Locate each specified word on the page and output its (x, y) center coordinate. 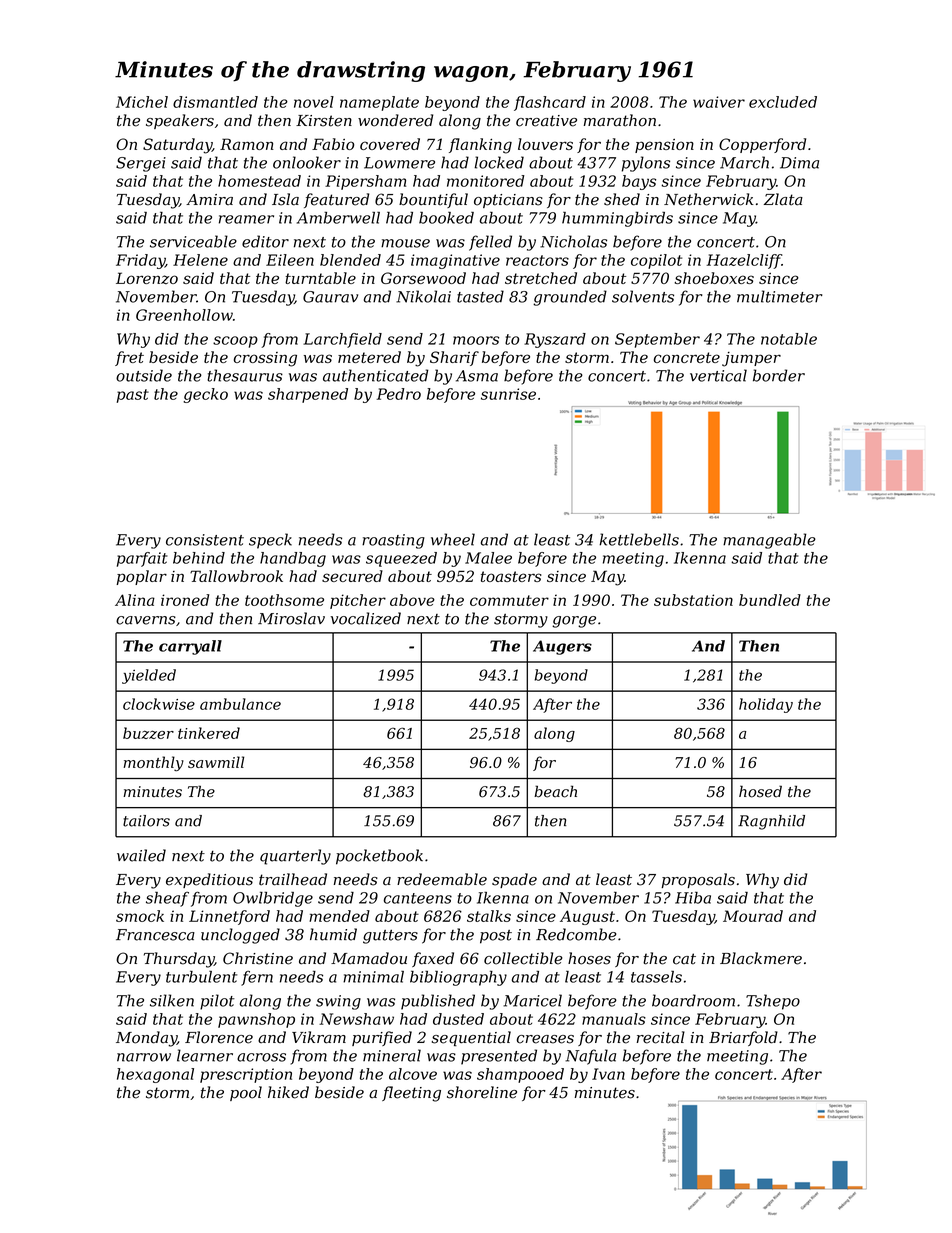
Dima (799, 163)
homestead (259, 181)
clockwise (159, 704)
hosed (760, 791)
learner (205, 1055)
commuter (509, 600)
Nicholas (573, 241)
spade (514, 880)
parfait (142, 559)
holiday (766, 705)
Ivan (608, 1074)
